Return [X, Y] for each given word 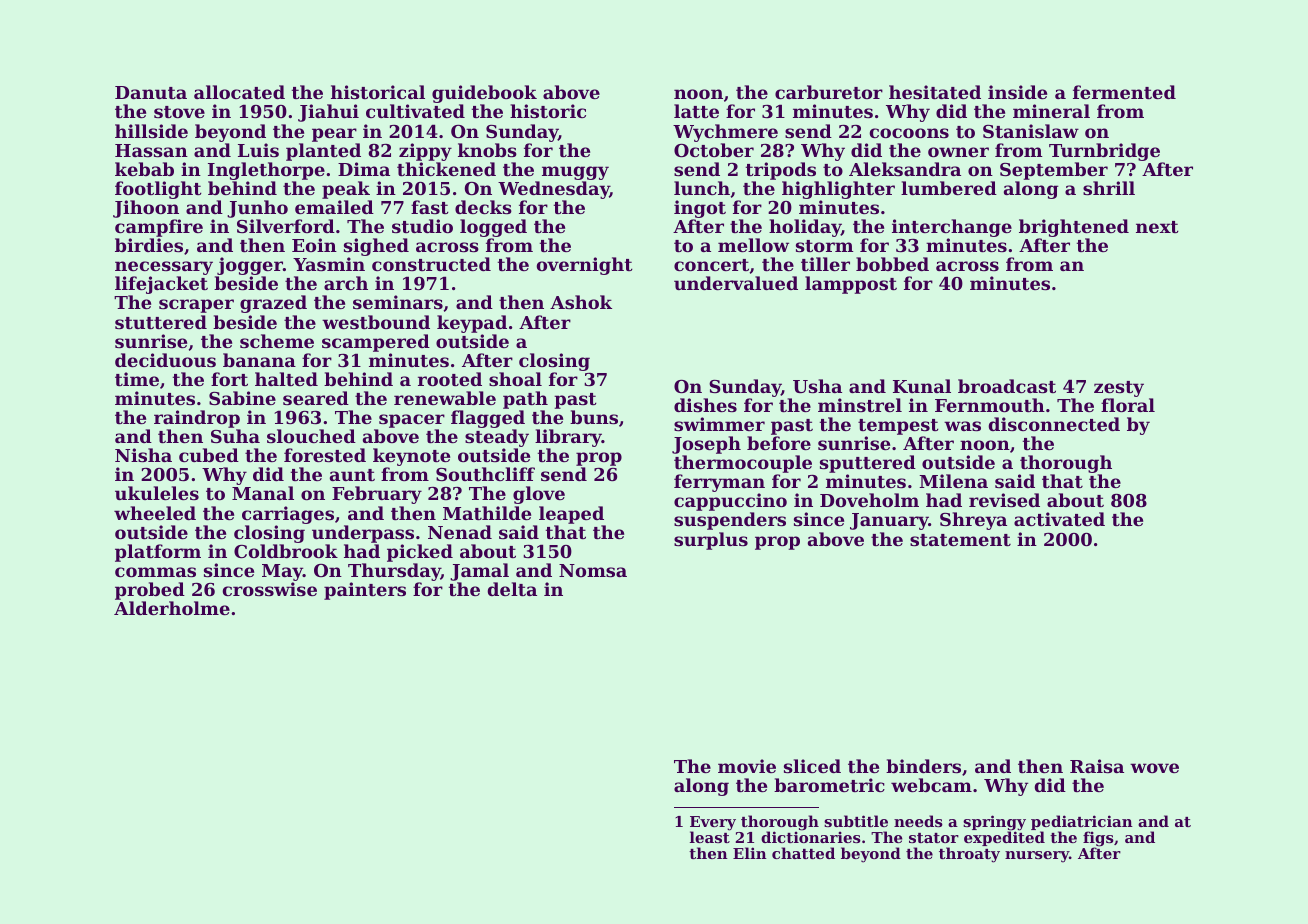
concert [711, 265]
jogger [250, 266]
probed [150, 591]
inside [1017, 92]
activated [1059, 519]
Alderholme [172, 608]
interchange [952, 228]
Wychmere [725, 133]
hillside [151, 131]
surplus [711, 541]
